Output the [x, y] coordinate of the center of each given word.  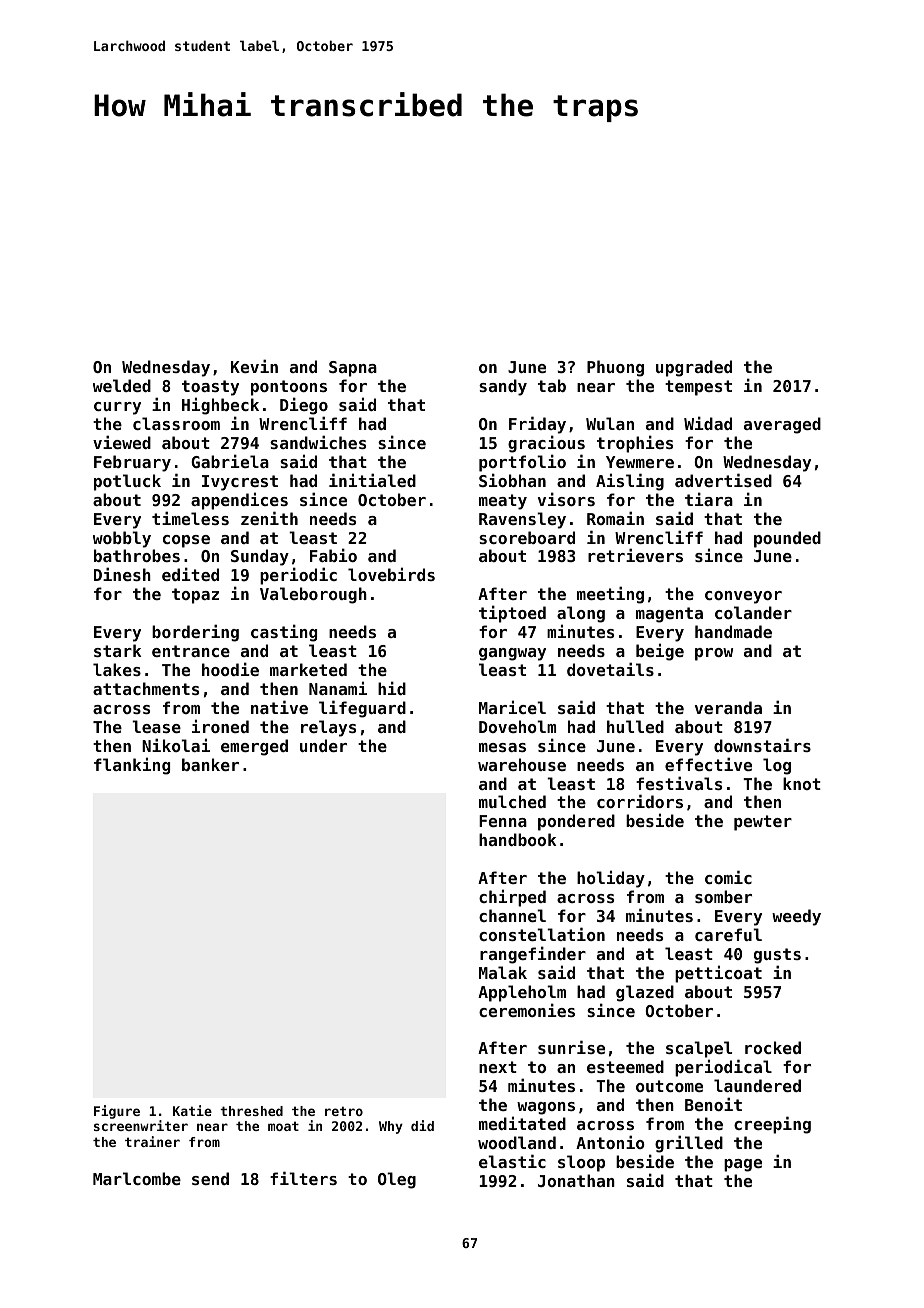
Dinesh [122, 574]
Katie [192, 1110]
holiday [611, 879]
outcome [669, 1086]
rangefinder [533, 955]
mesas [502, 747]
